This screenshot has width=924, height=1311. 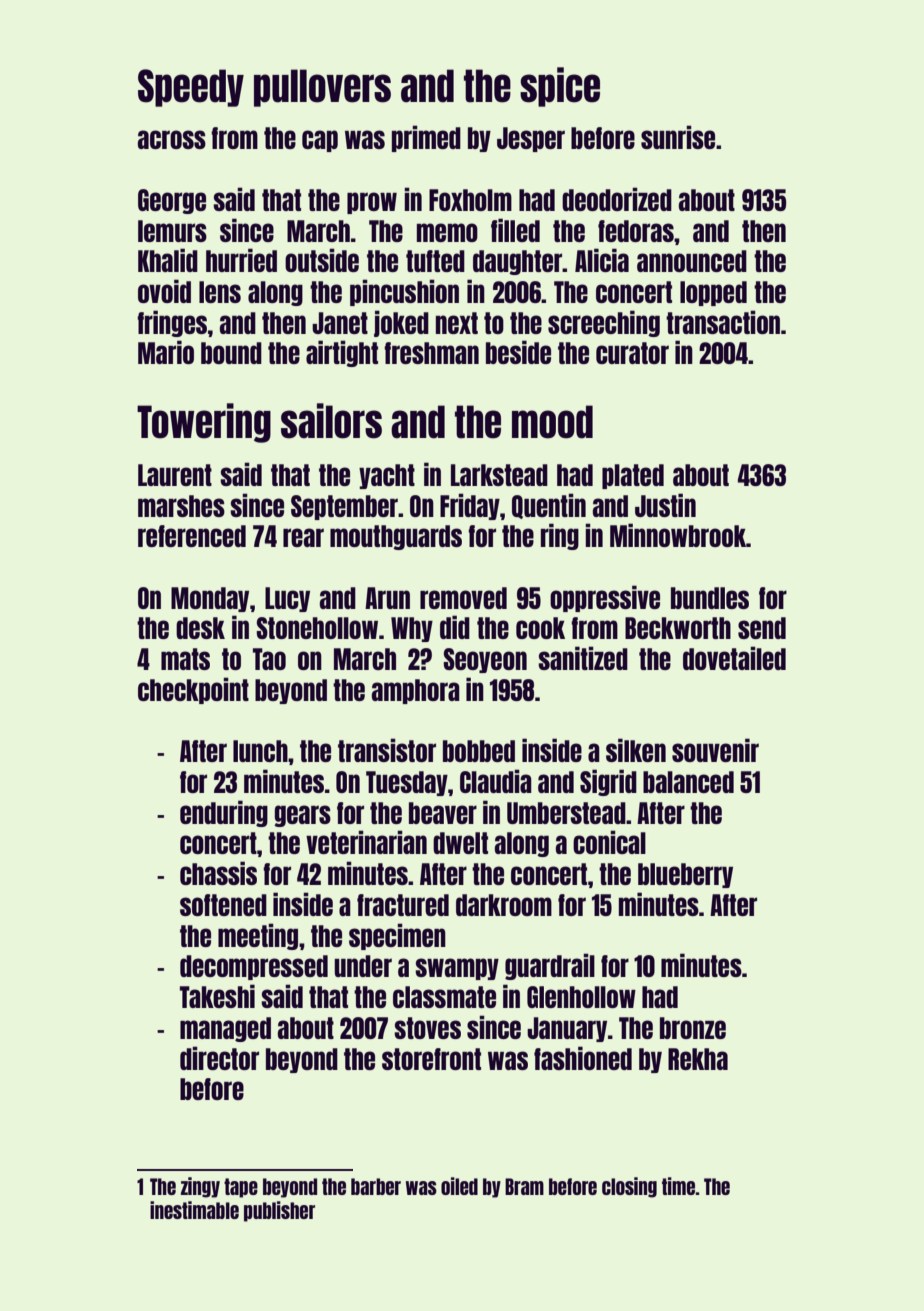 What do you see at coordinates (219, 1058) in the screenshot?
I see `director` at bounding box center [219, 1058].
